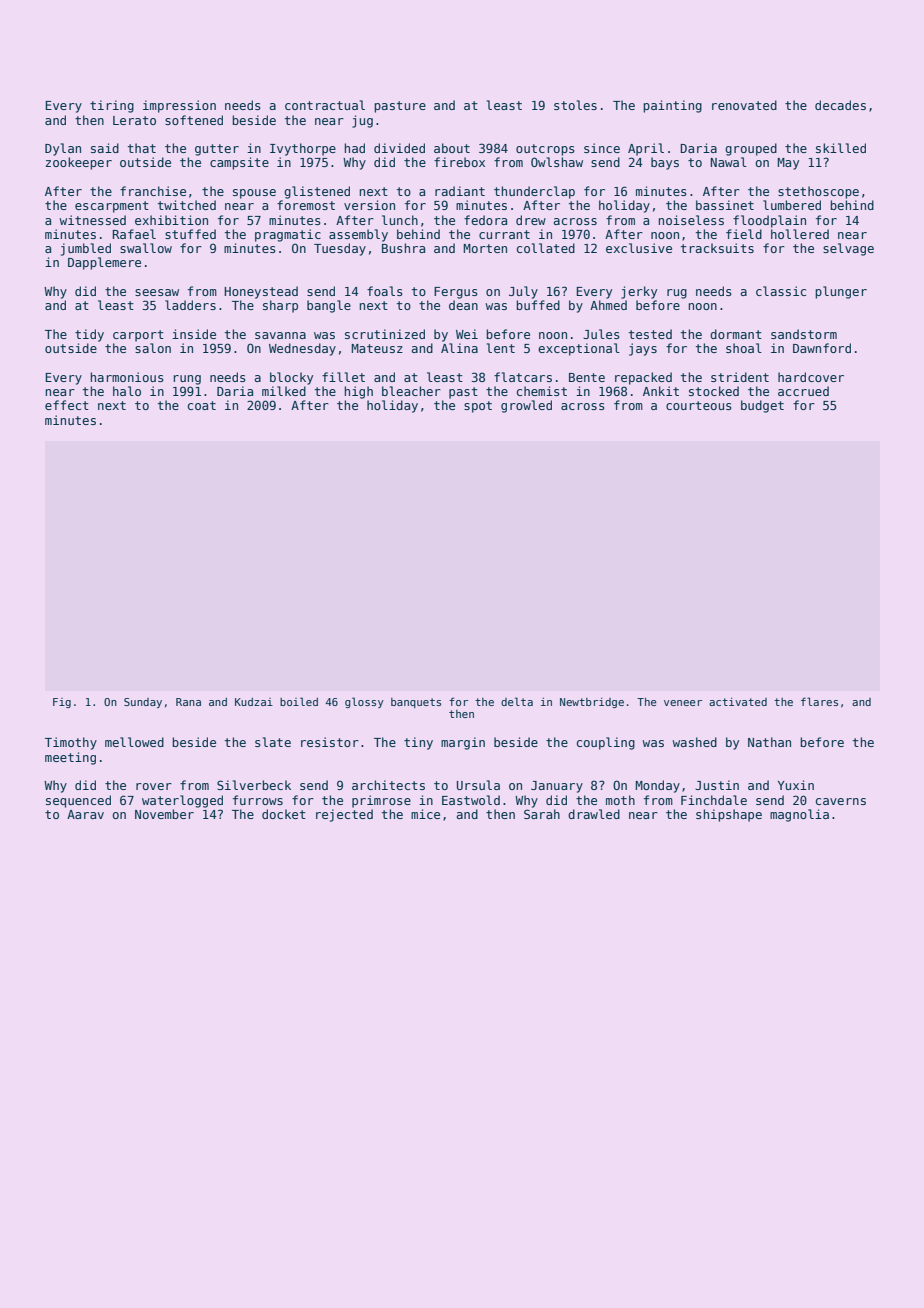  What do you see at coordinates (92, 220) in the document?
I see `witnessed` at bounding box center [92, 220].
